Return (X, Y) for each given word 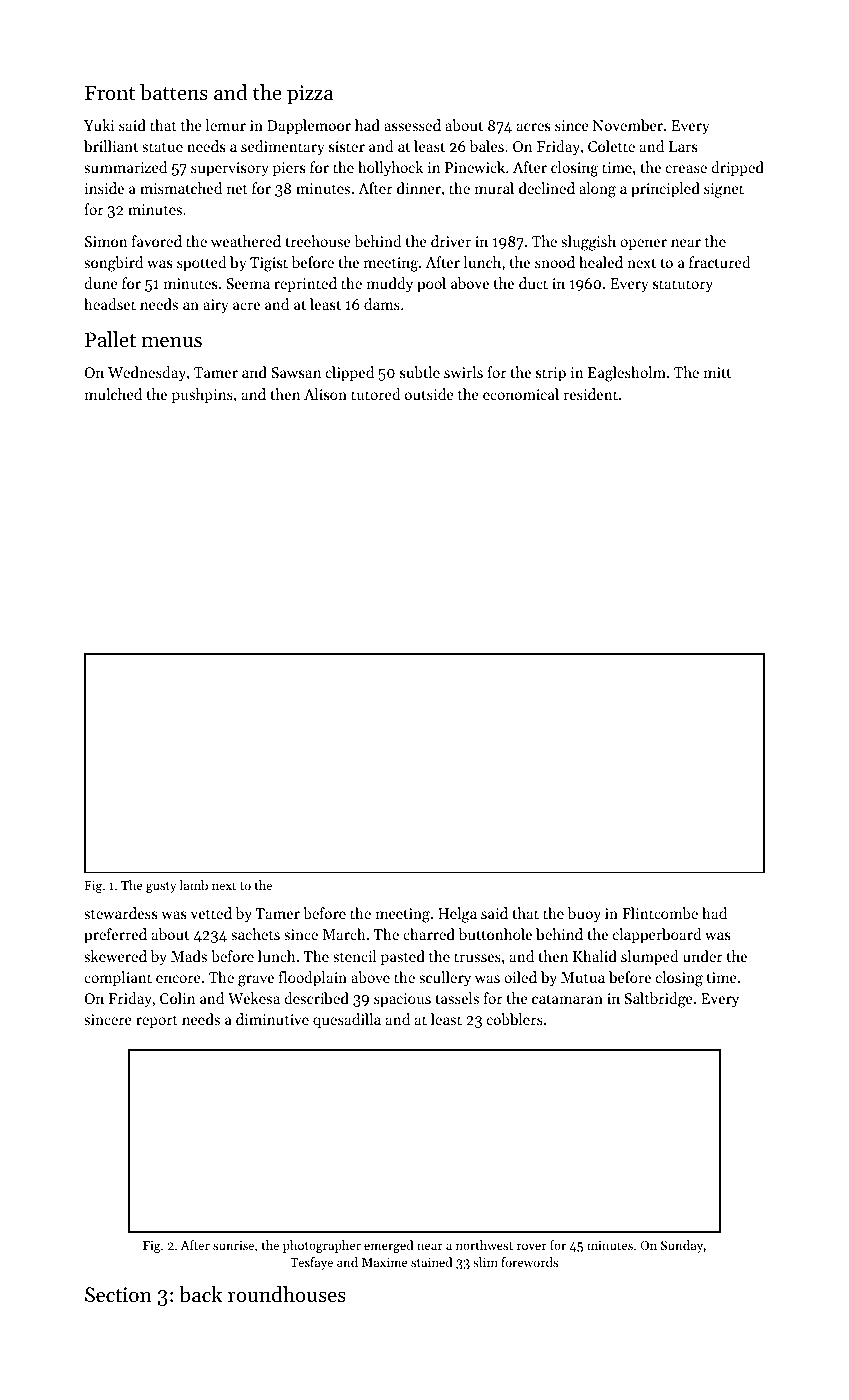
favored (157, 241)
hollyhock (390, 169)
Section (118, 1295)
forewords (529, 1262)
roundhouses (287, 1294)
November (628, 125)
